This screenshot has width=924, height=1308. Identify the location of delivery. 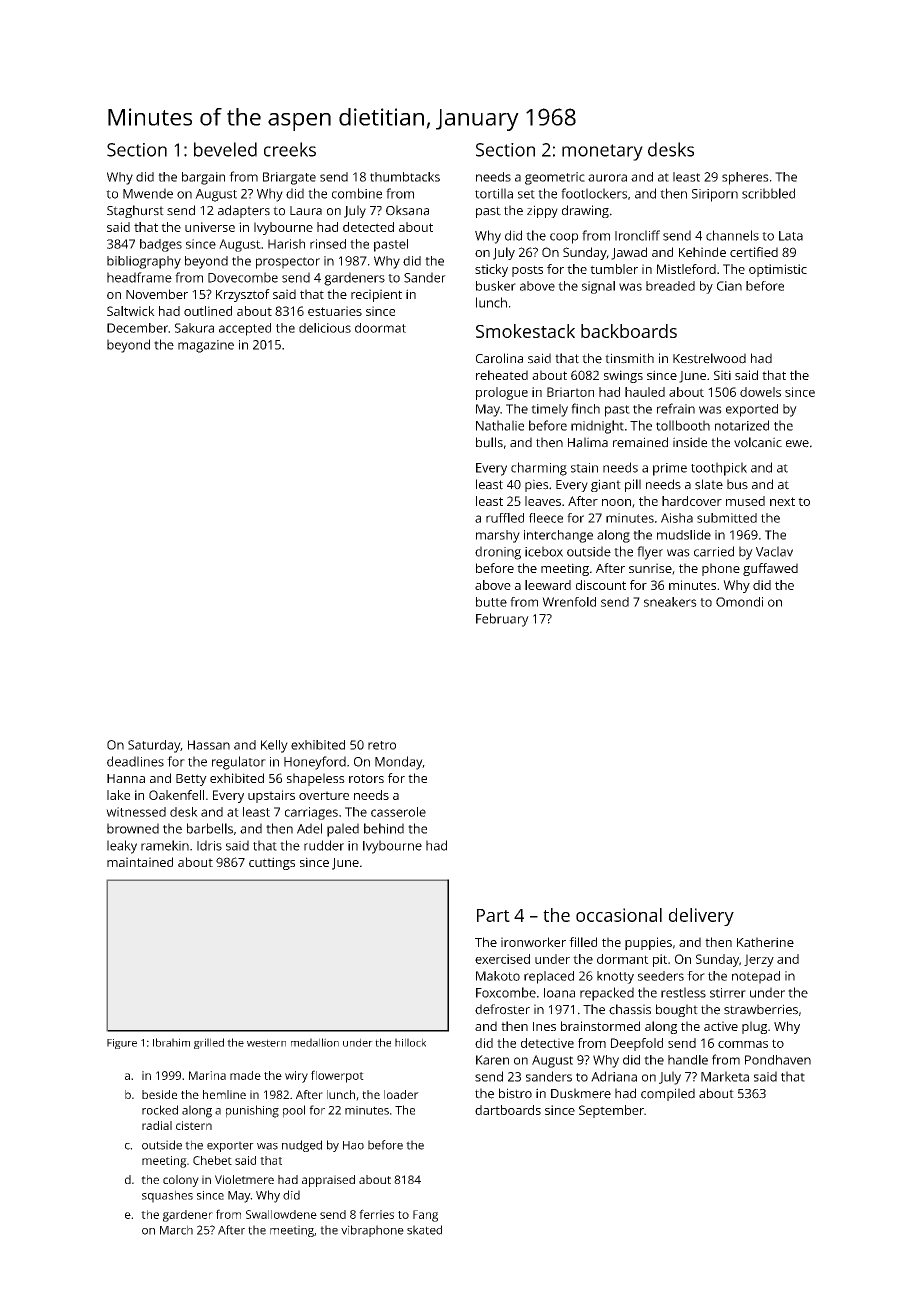
(701, 917).
